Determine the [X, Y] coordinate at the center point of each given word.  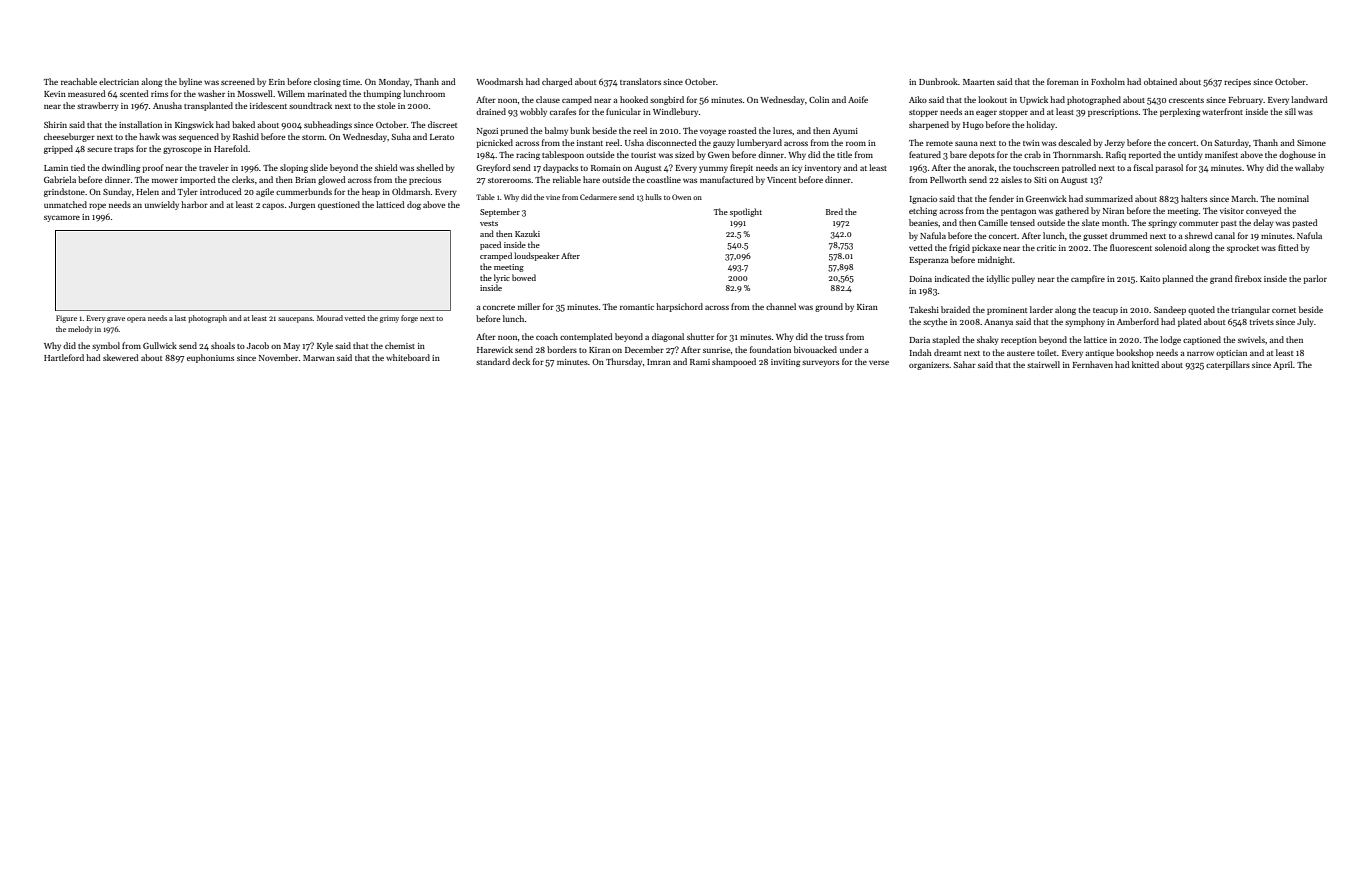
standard [493, 361]
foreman [1063, 81]
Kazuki [527, 233]
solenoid [1171, 247]
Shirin [55, 124]
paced [490, 245]
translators [640, 81]
